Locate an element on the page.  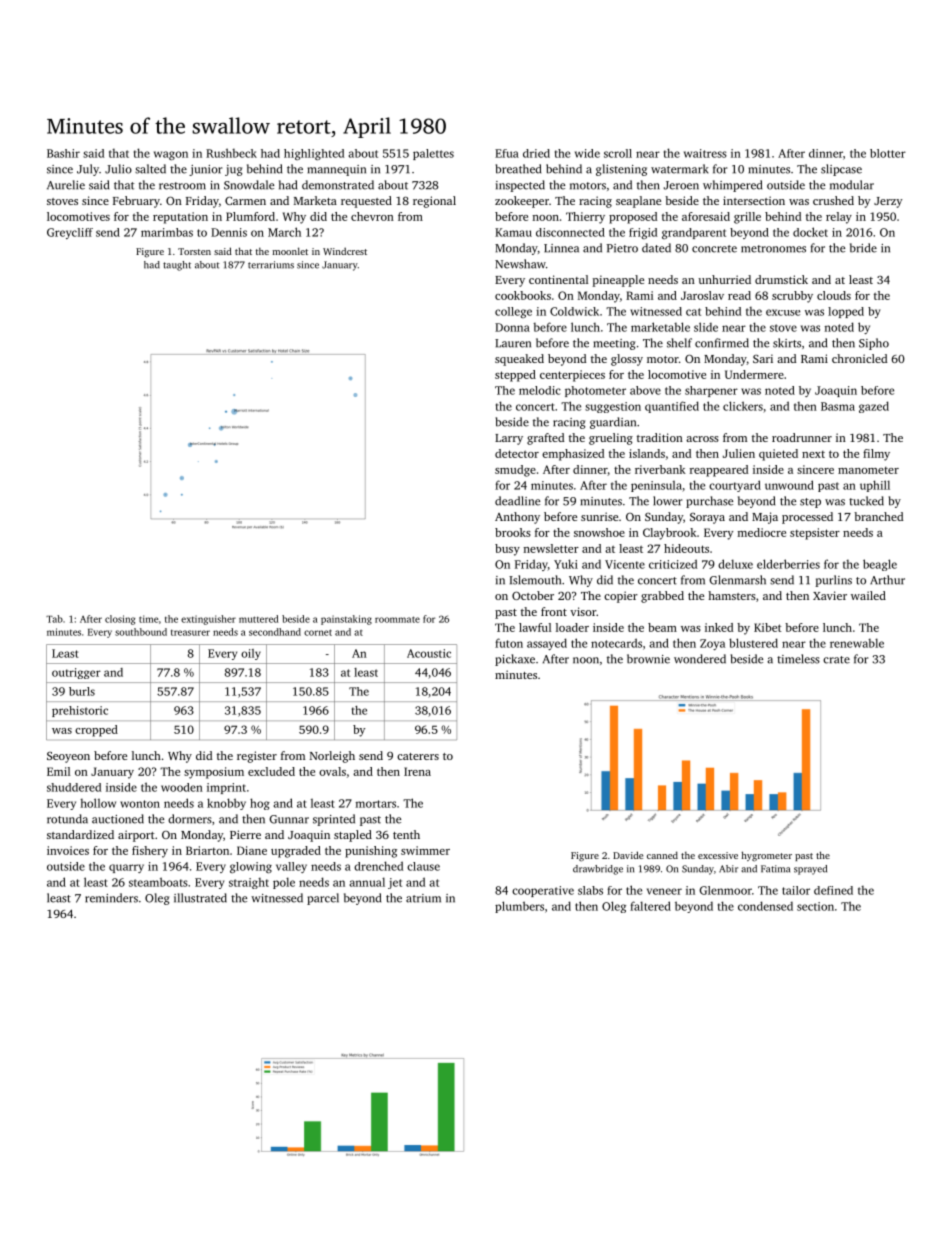
muttered is located at coordinates (259, 619).
